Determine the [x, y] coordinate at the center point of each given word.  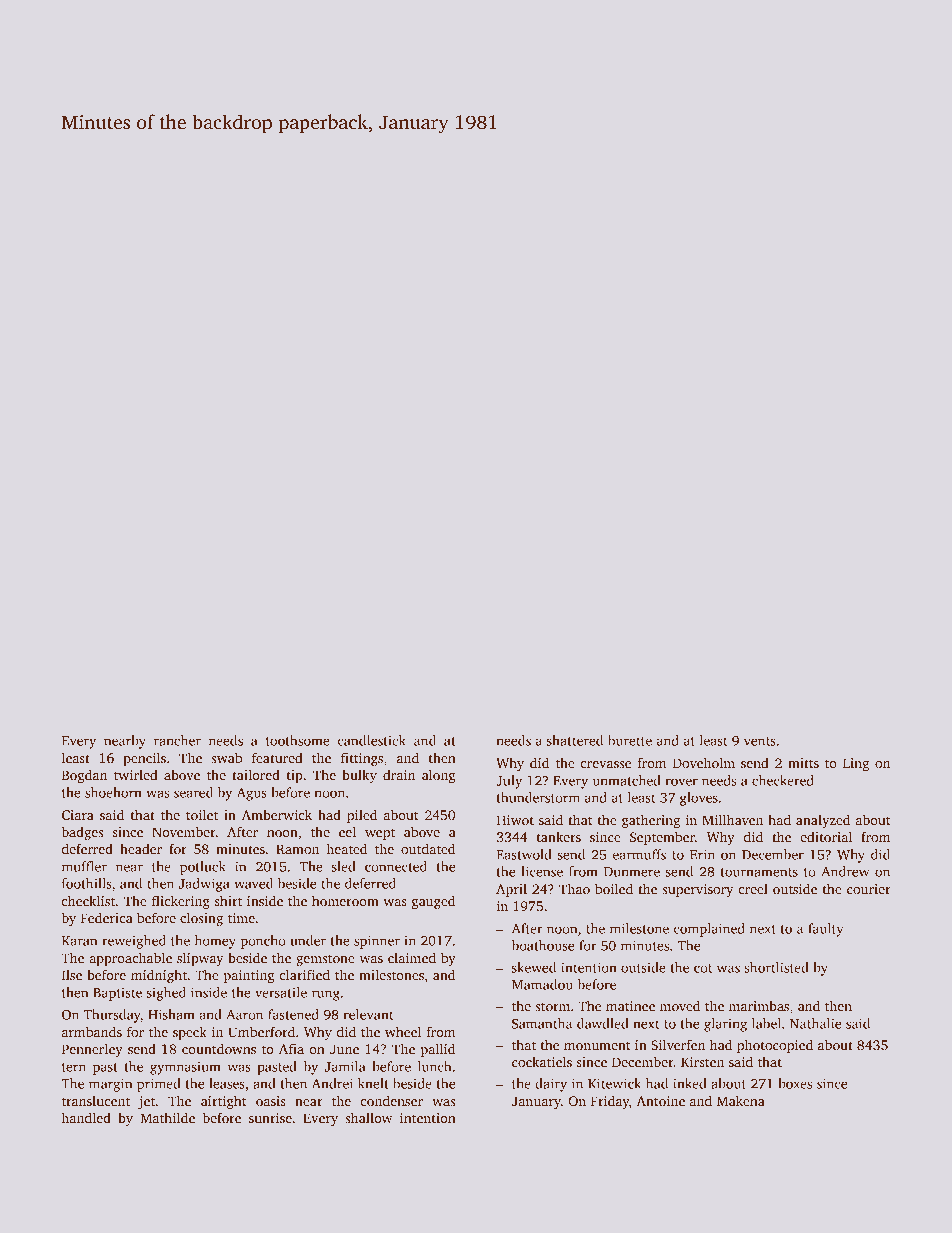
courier [869, 889]
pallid [438, 1050]
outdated [428, 848]
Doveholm [704, 762]
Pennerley [92, 1050]
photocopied [775, 1046]
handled [86, 1117]
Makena [741, 1100]
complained [709, 930]
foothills [87, 883]
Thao [574, 888]
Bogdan [84, 776]
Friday [610, 1102]
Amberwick [277, 814]
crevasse [606, 764]
